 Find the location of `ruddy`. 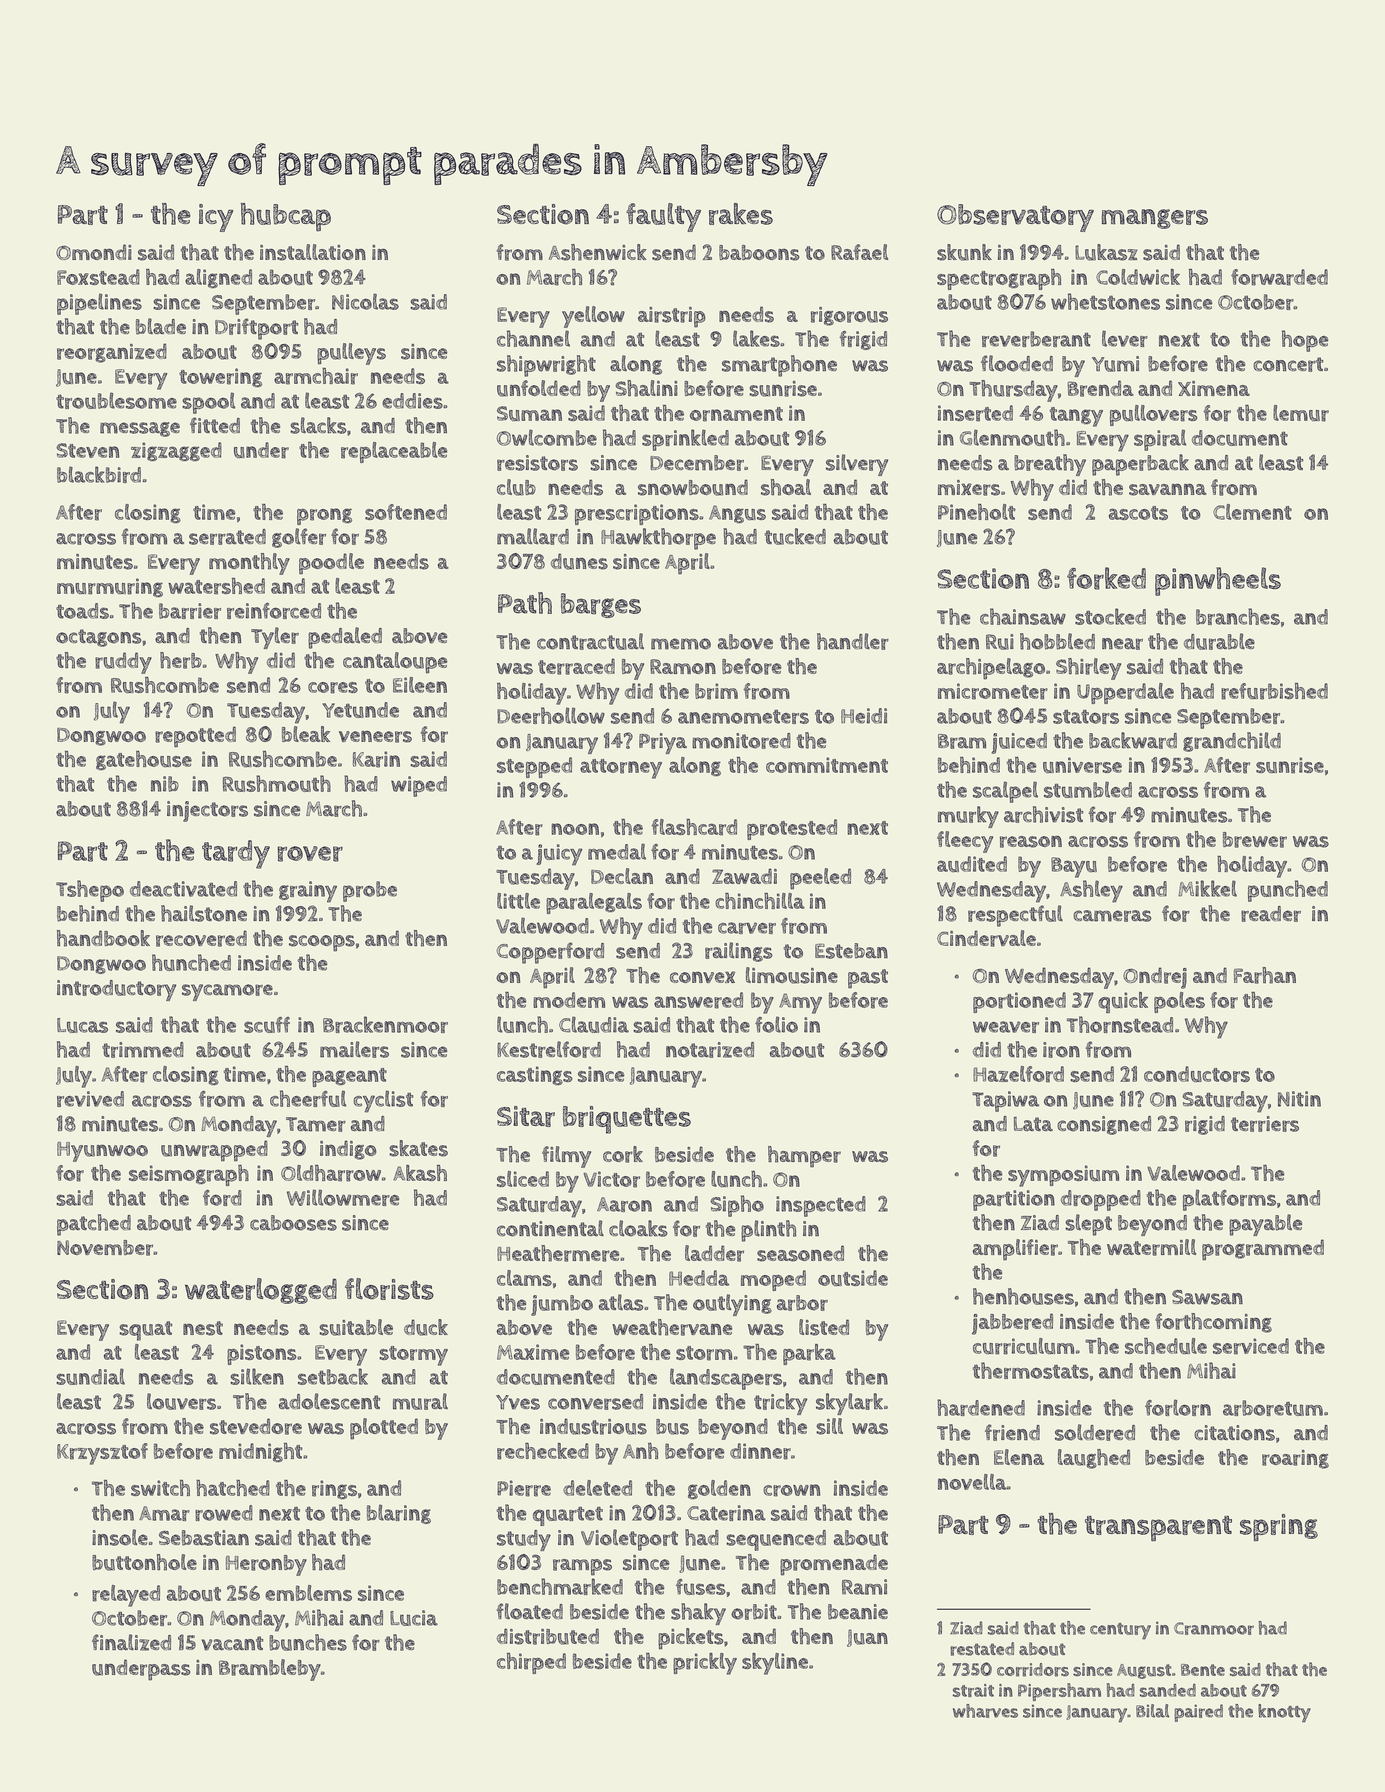

ruddy is located at coordinates (123, 663).
